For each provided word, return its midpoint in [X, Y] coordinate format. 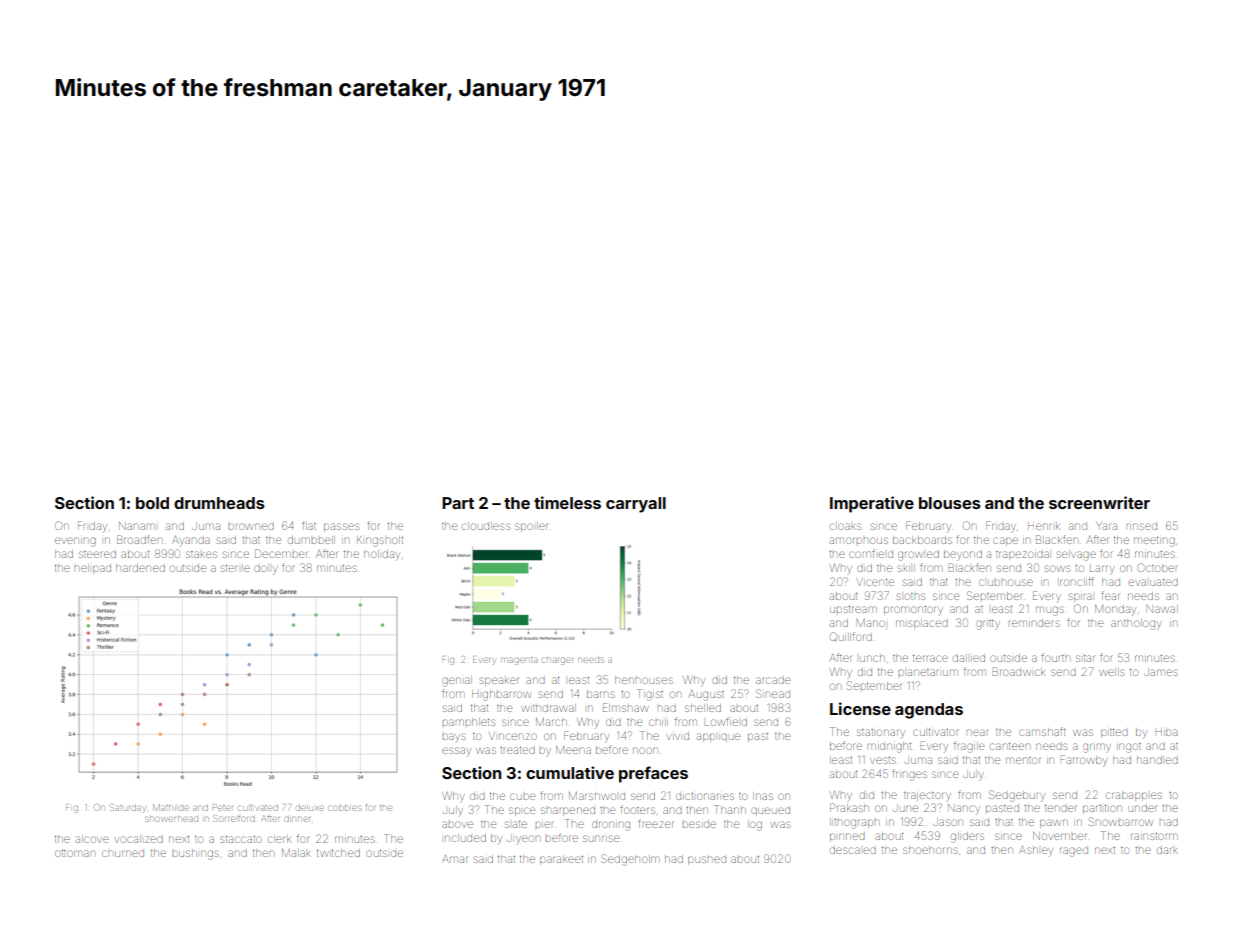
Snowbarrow [1121, 821]
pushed [707, 860]
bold [152, 503]
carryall [636, 505]
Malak [296, 853]
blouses [950, 503]
